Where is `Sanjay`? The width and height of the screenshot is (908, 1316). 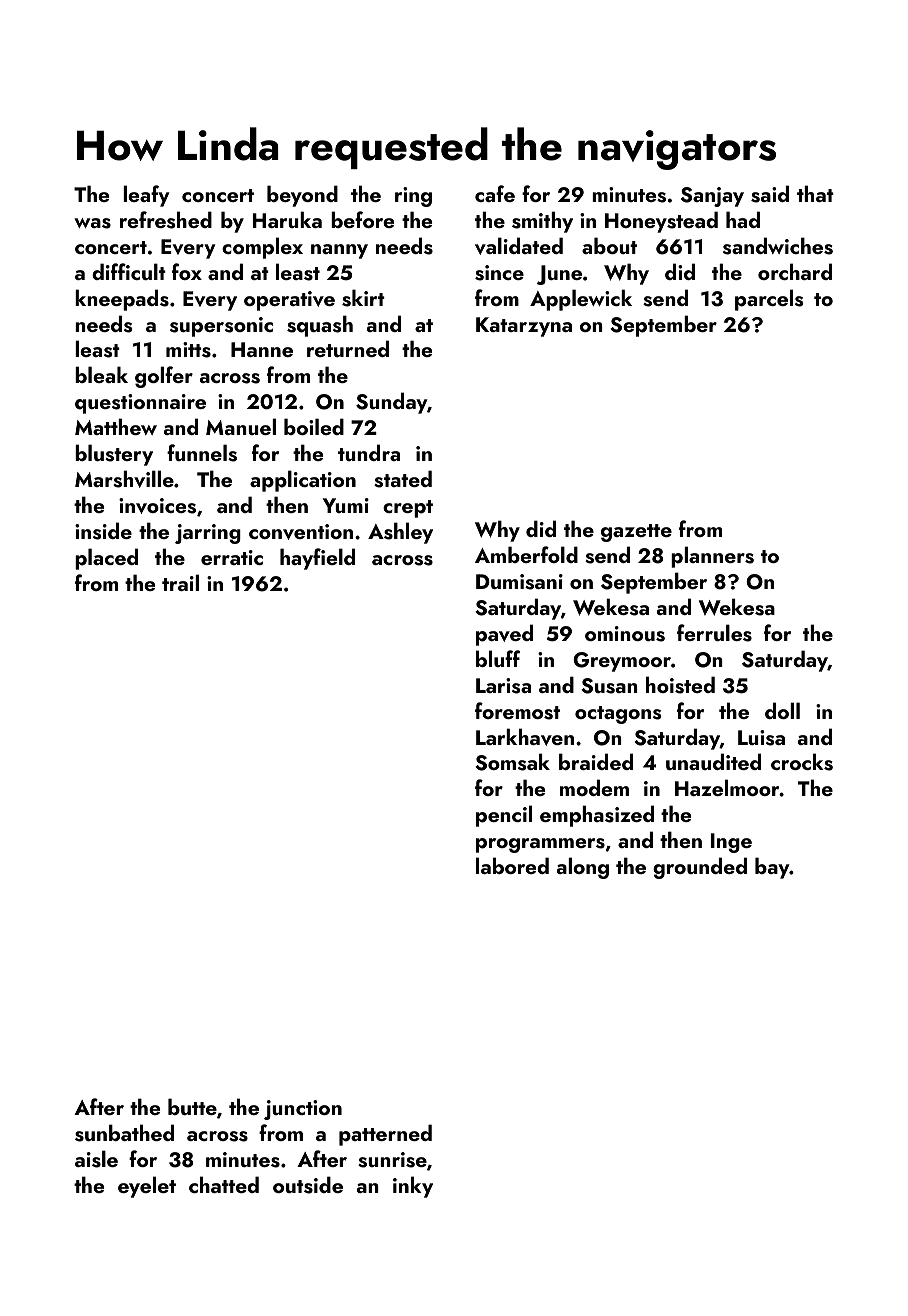
Sanjay is located at coordinates (712, 197).
